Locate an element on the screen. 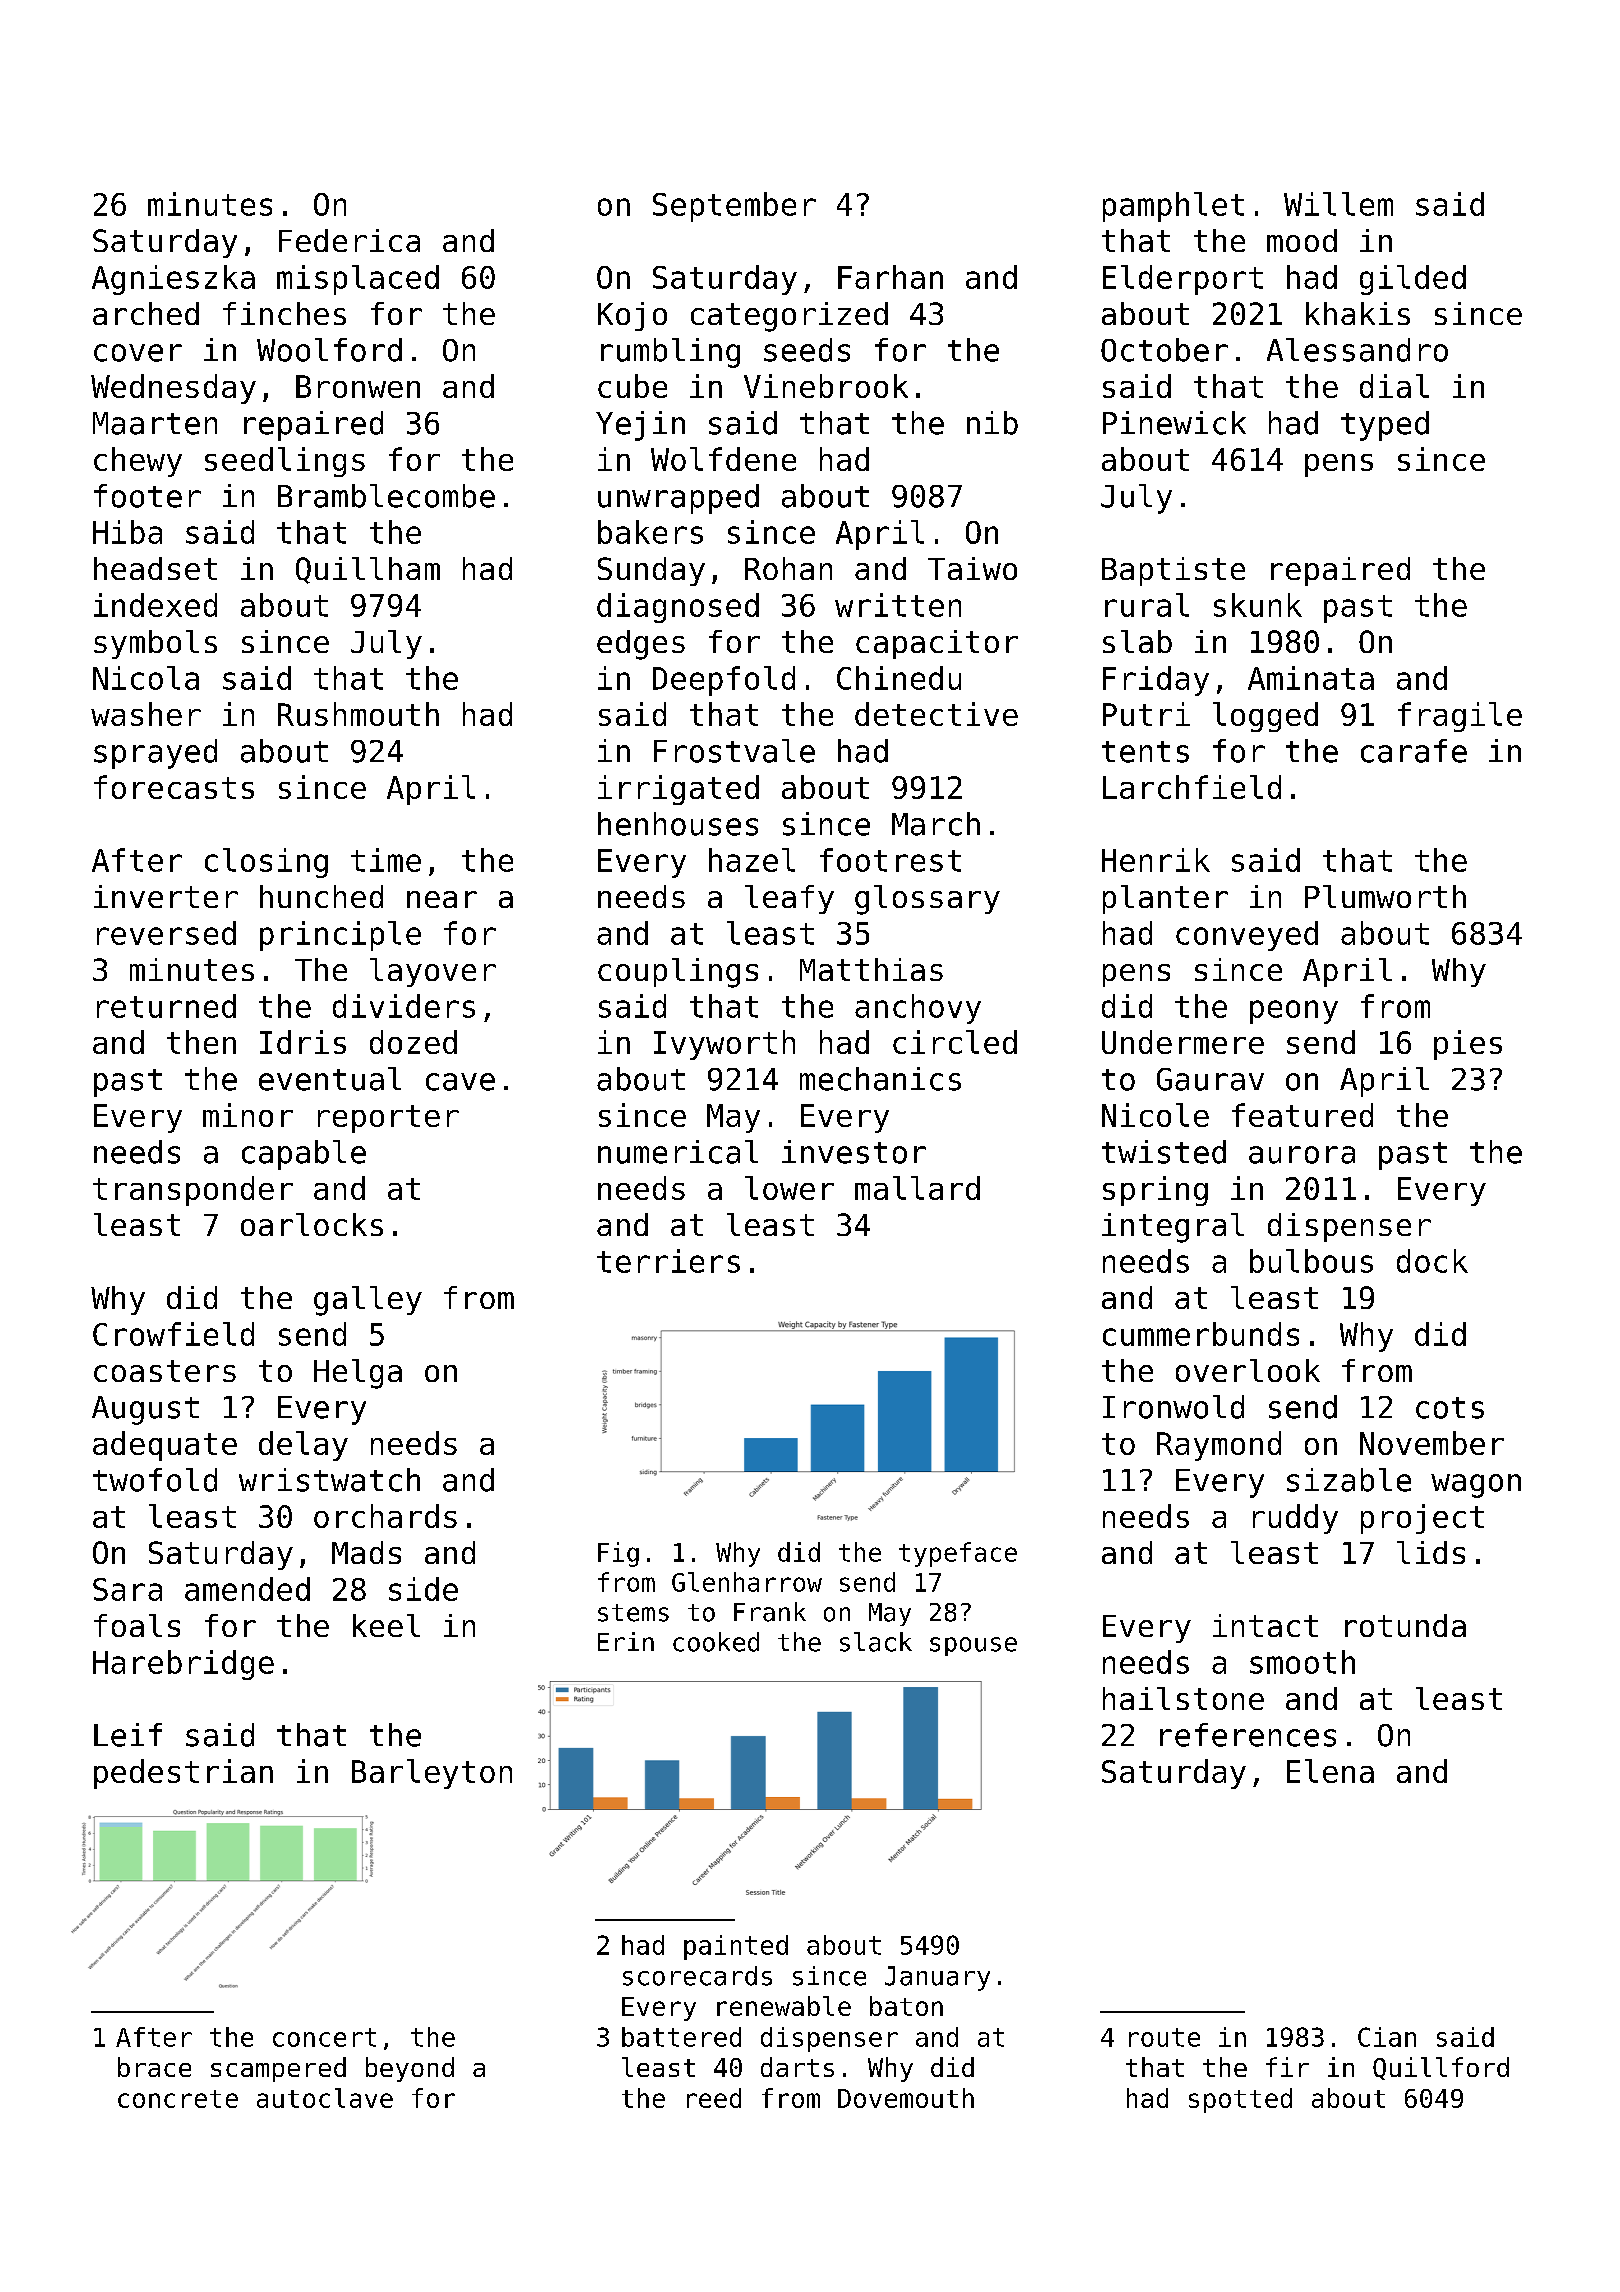 This screenshot has height=2292, width=1620. sprayed is located at coordinates (155, 754).
